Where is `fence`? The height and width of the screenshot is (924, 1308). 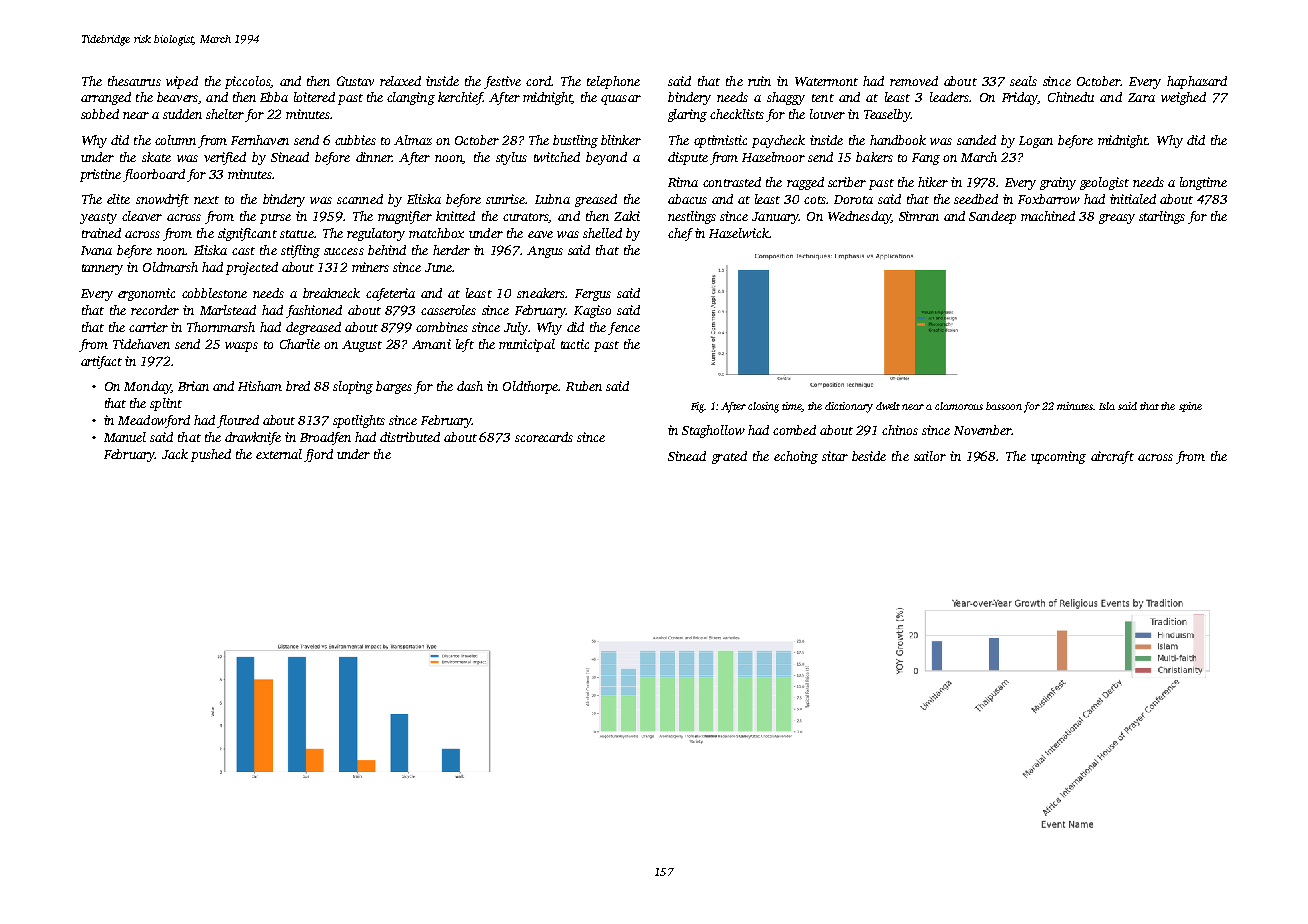 fence is located at coordinates (624, 328).
